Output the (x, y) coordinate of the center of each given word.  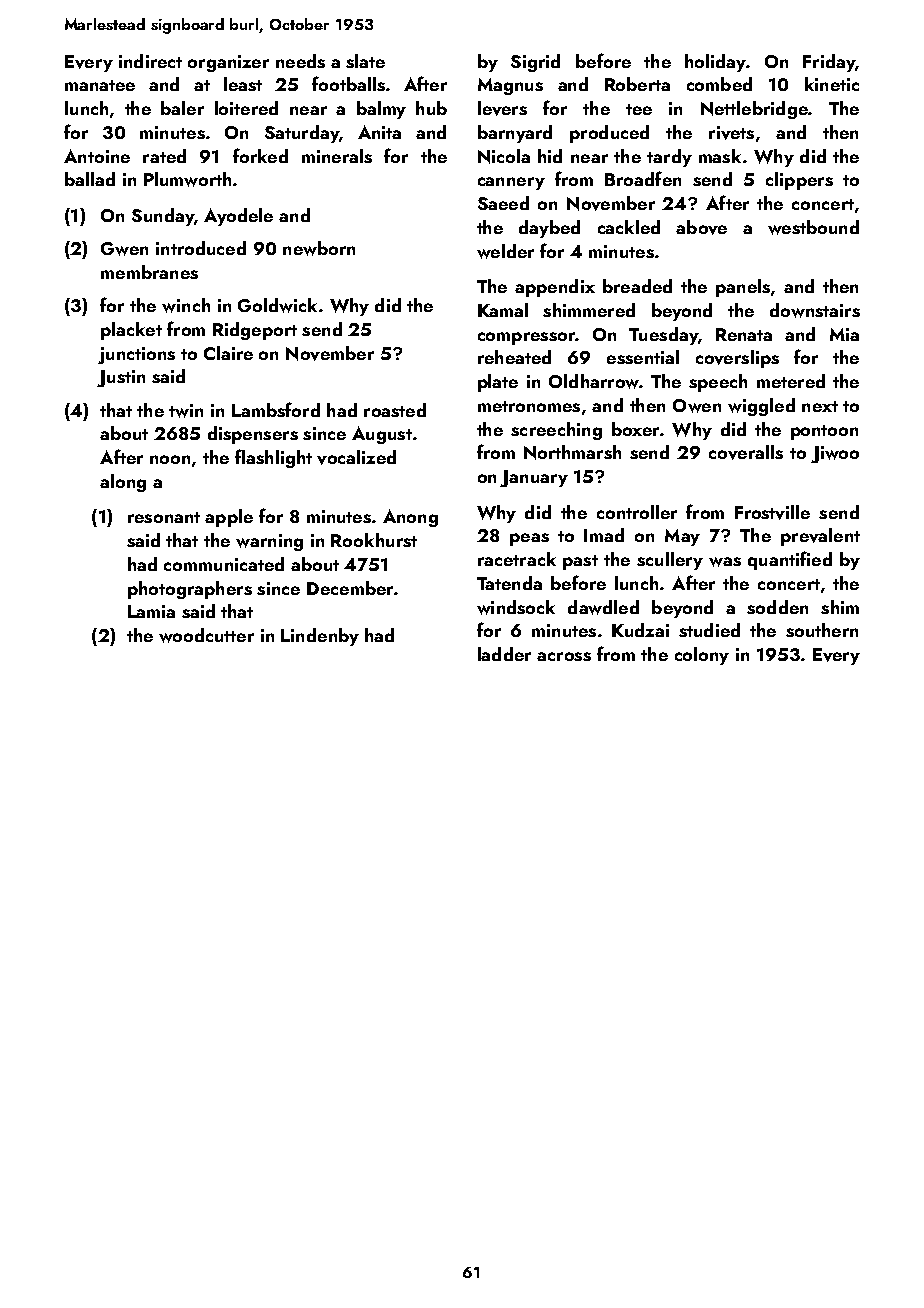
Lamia (151, 611)
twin (186, 411)
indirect (150, 61)
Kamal (503, 310)
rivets (731, 133)
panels (743, 288)
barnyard (515, 134)
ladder (504, 654)
